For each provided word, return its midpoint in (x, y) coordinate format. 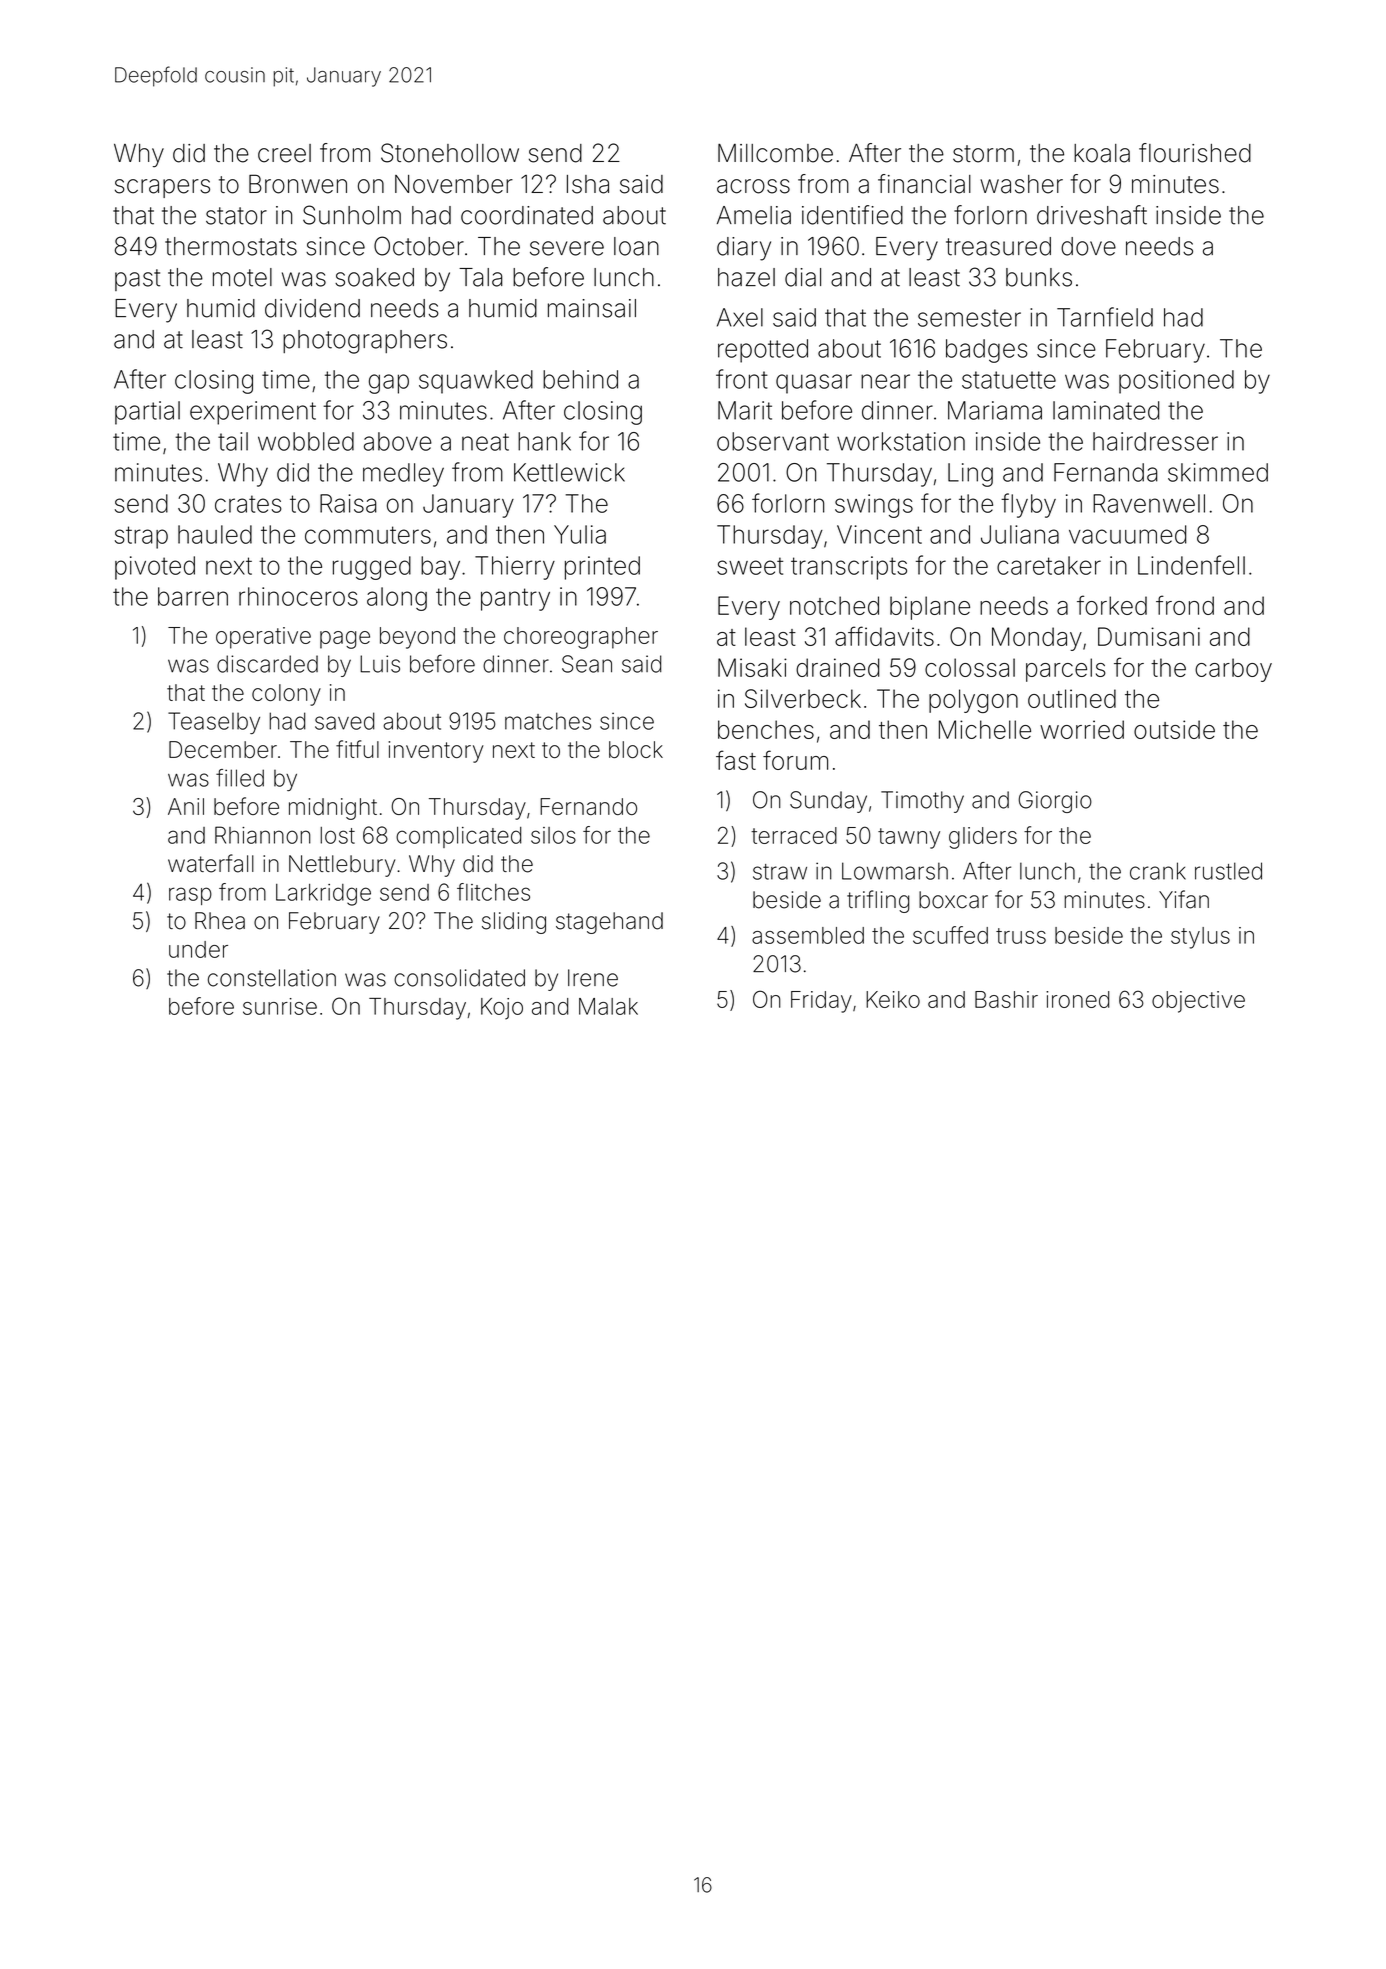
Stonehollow (450, 153)
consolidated (459, 978)
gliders (983, 838)
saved (344, 721)
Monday (1037, 639)
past (137, 280)
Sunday (828, 802)
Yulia (580, 534)
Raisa (348, 503)
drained (837, 667)
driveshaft (1092, 215)
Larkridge (323, 895)
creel (284, 153)
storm (983, 154)
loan (636, 246)
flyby (1028, 505)
